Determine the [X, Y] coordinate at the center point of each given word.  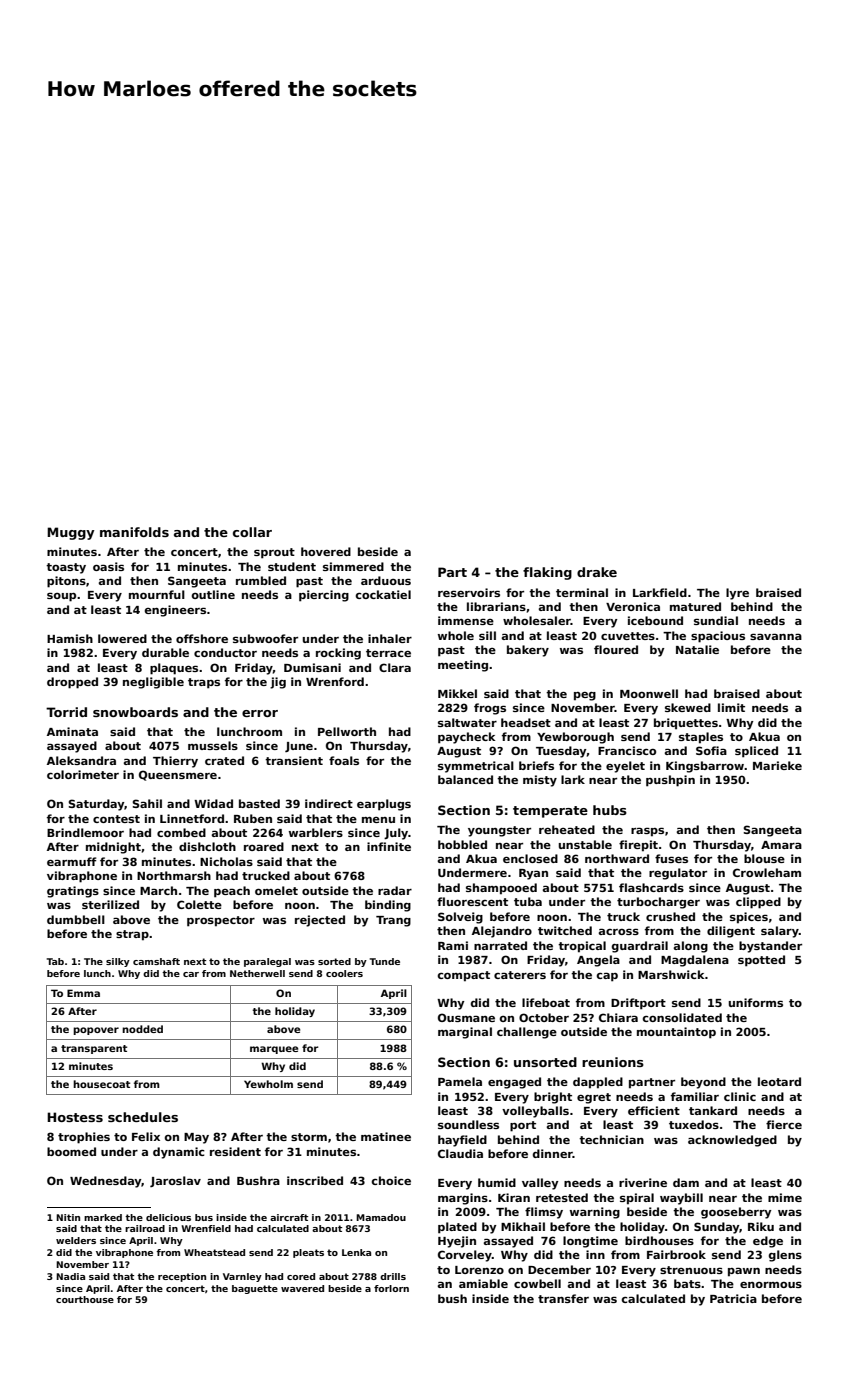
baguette [255, 1289]
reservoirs [469, 592]
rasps [647, 832]
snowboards [135, 712]
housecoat [101, 1084]
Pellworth [347, 731]
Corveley [465, 1256]
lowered [122, 638]
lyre [737, 594]
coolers [344, 973]
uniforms [756, 1002]
